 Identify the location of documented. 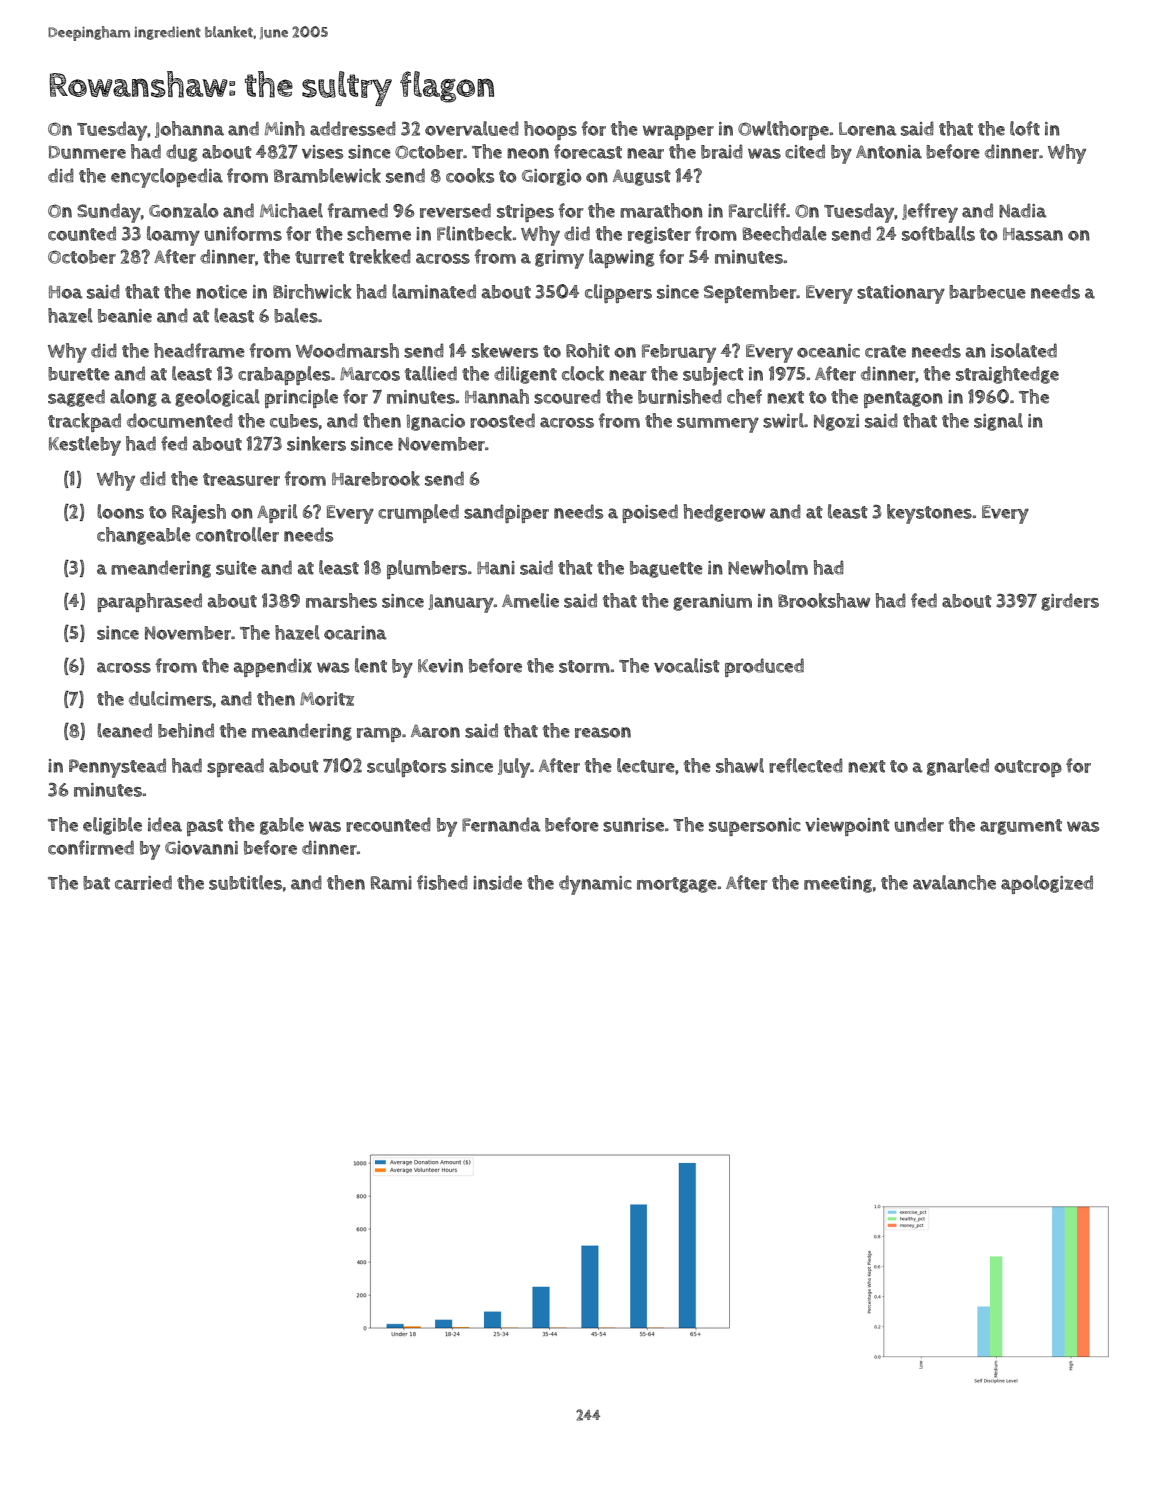
(180, 420).
